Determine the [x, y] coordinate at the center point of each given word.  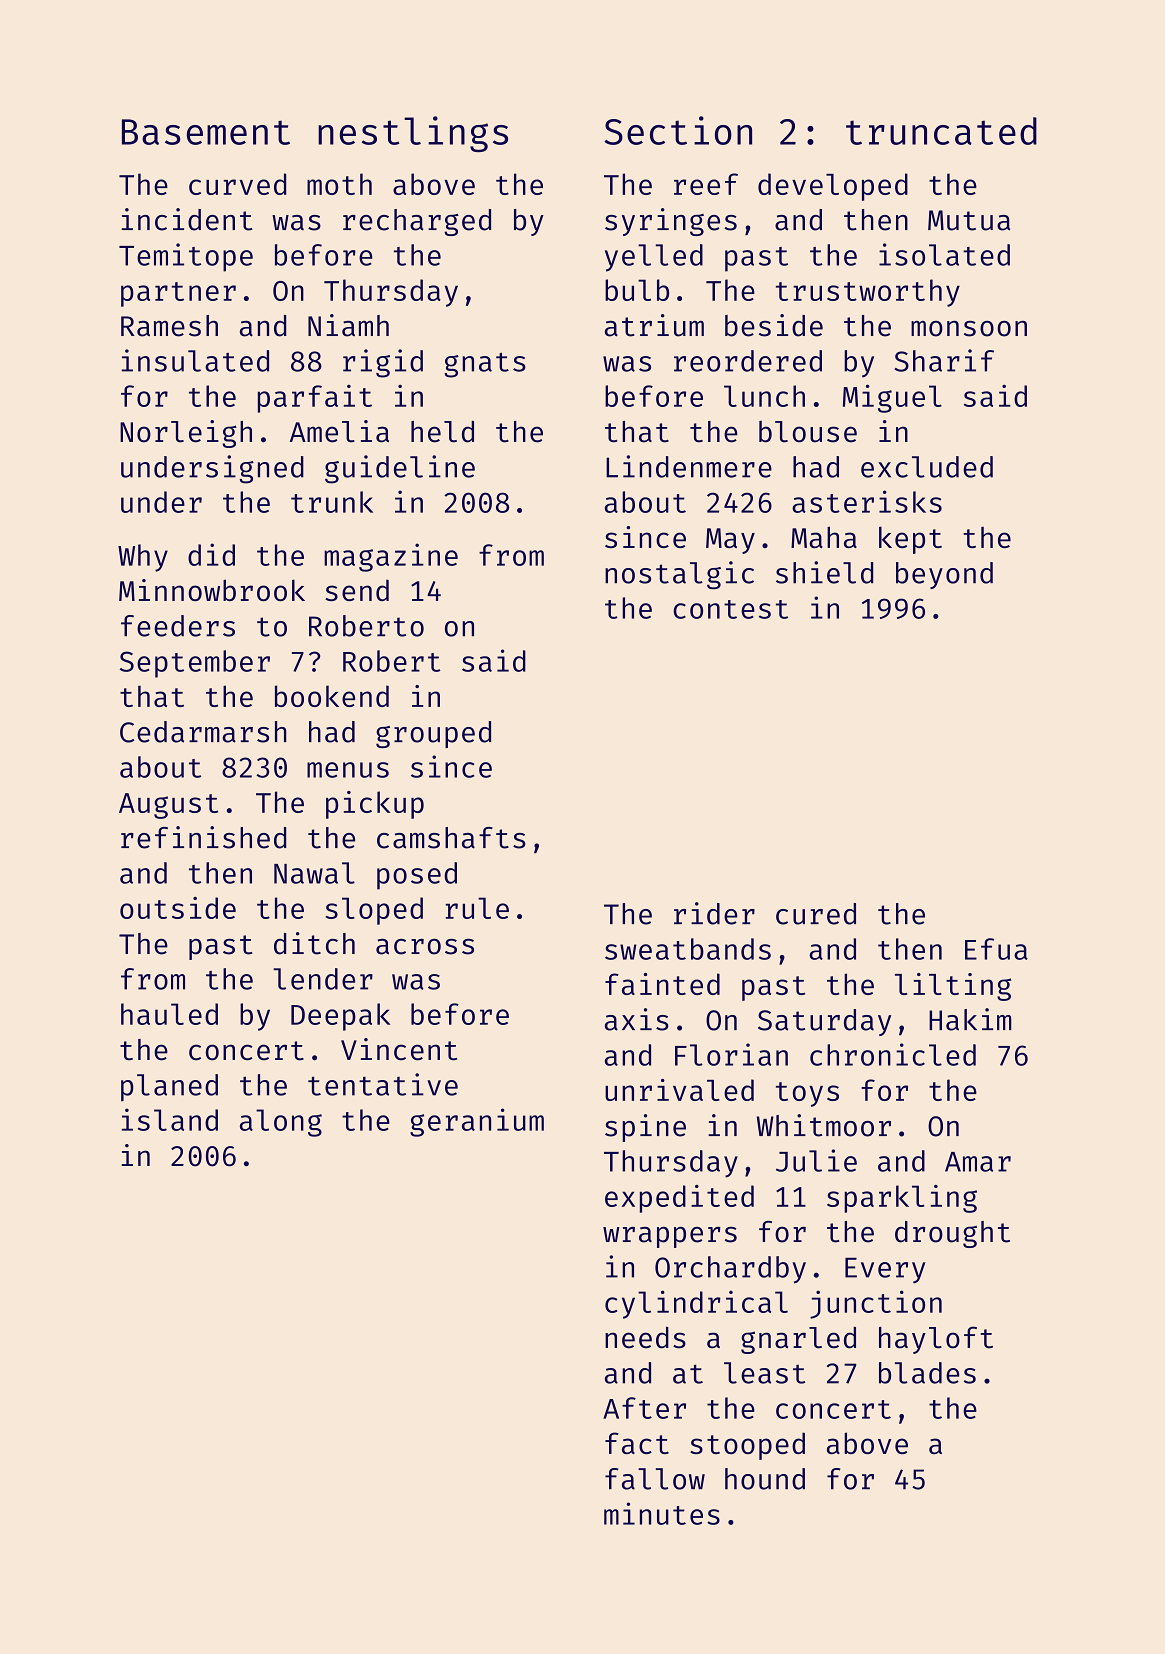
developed [833, 187]
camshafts [451, 838]
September [195, 664]
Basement [206, 132]
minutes [662, 1513]
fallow [655, 1479]
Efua [996, 949]
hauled [169, 1014]
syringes [671, 222]
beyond [944, 575]
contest [730, 609]
